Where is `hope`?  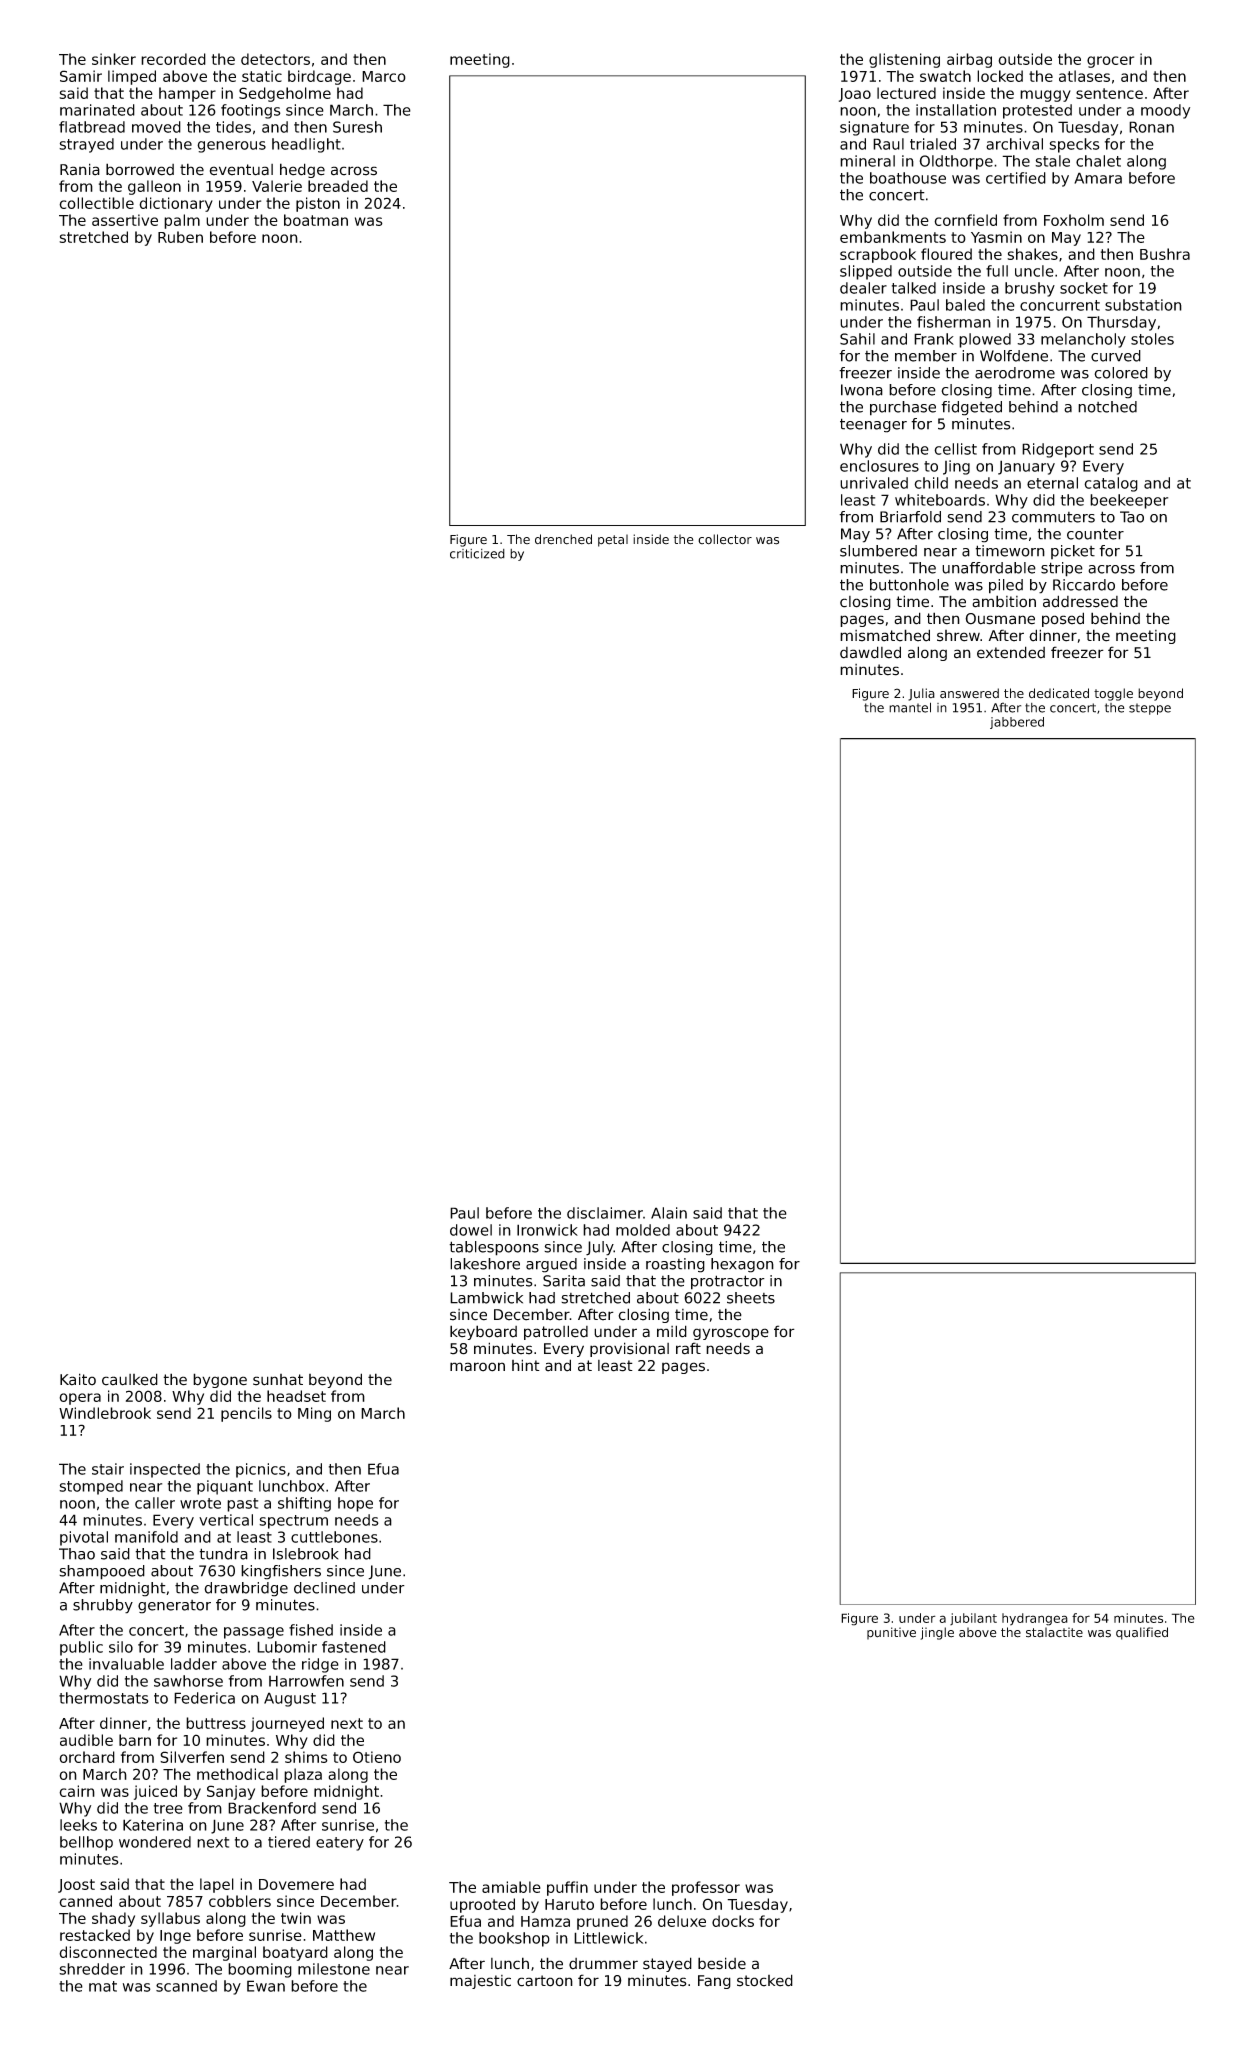
hope is located at coordinates (355, 1504).
